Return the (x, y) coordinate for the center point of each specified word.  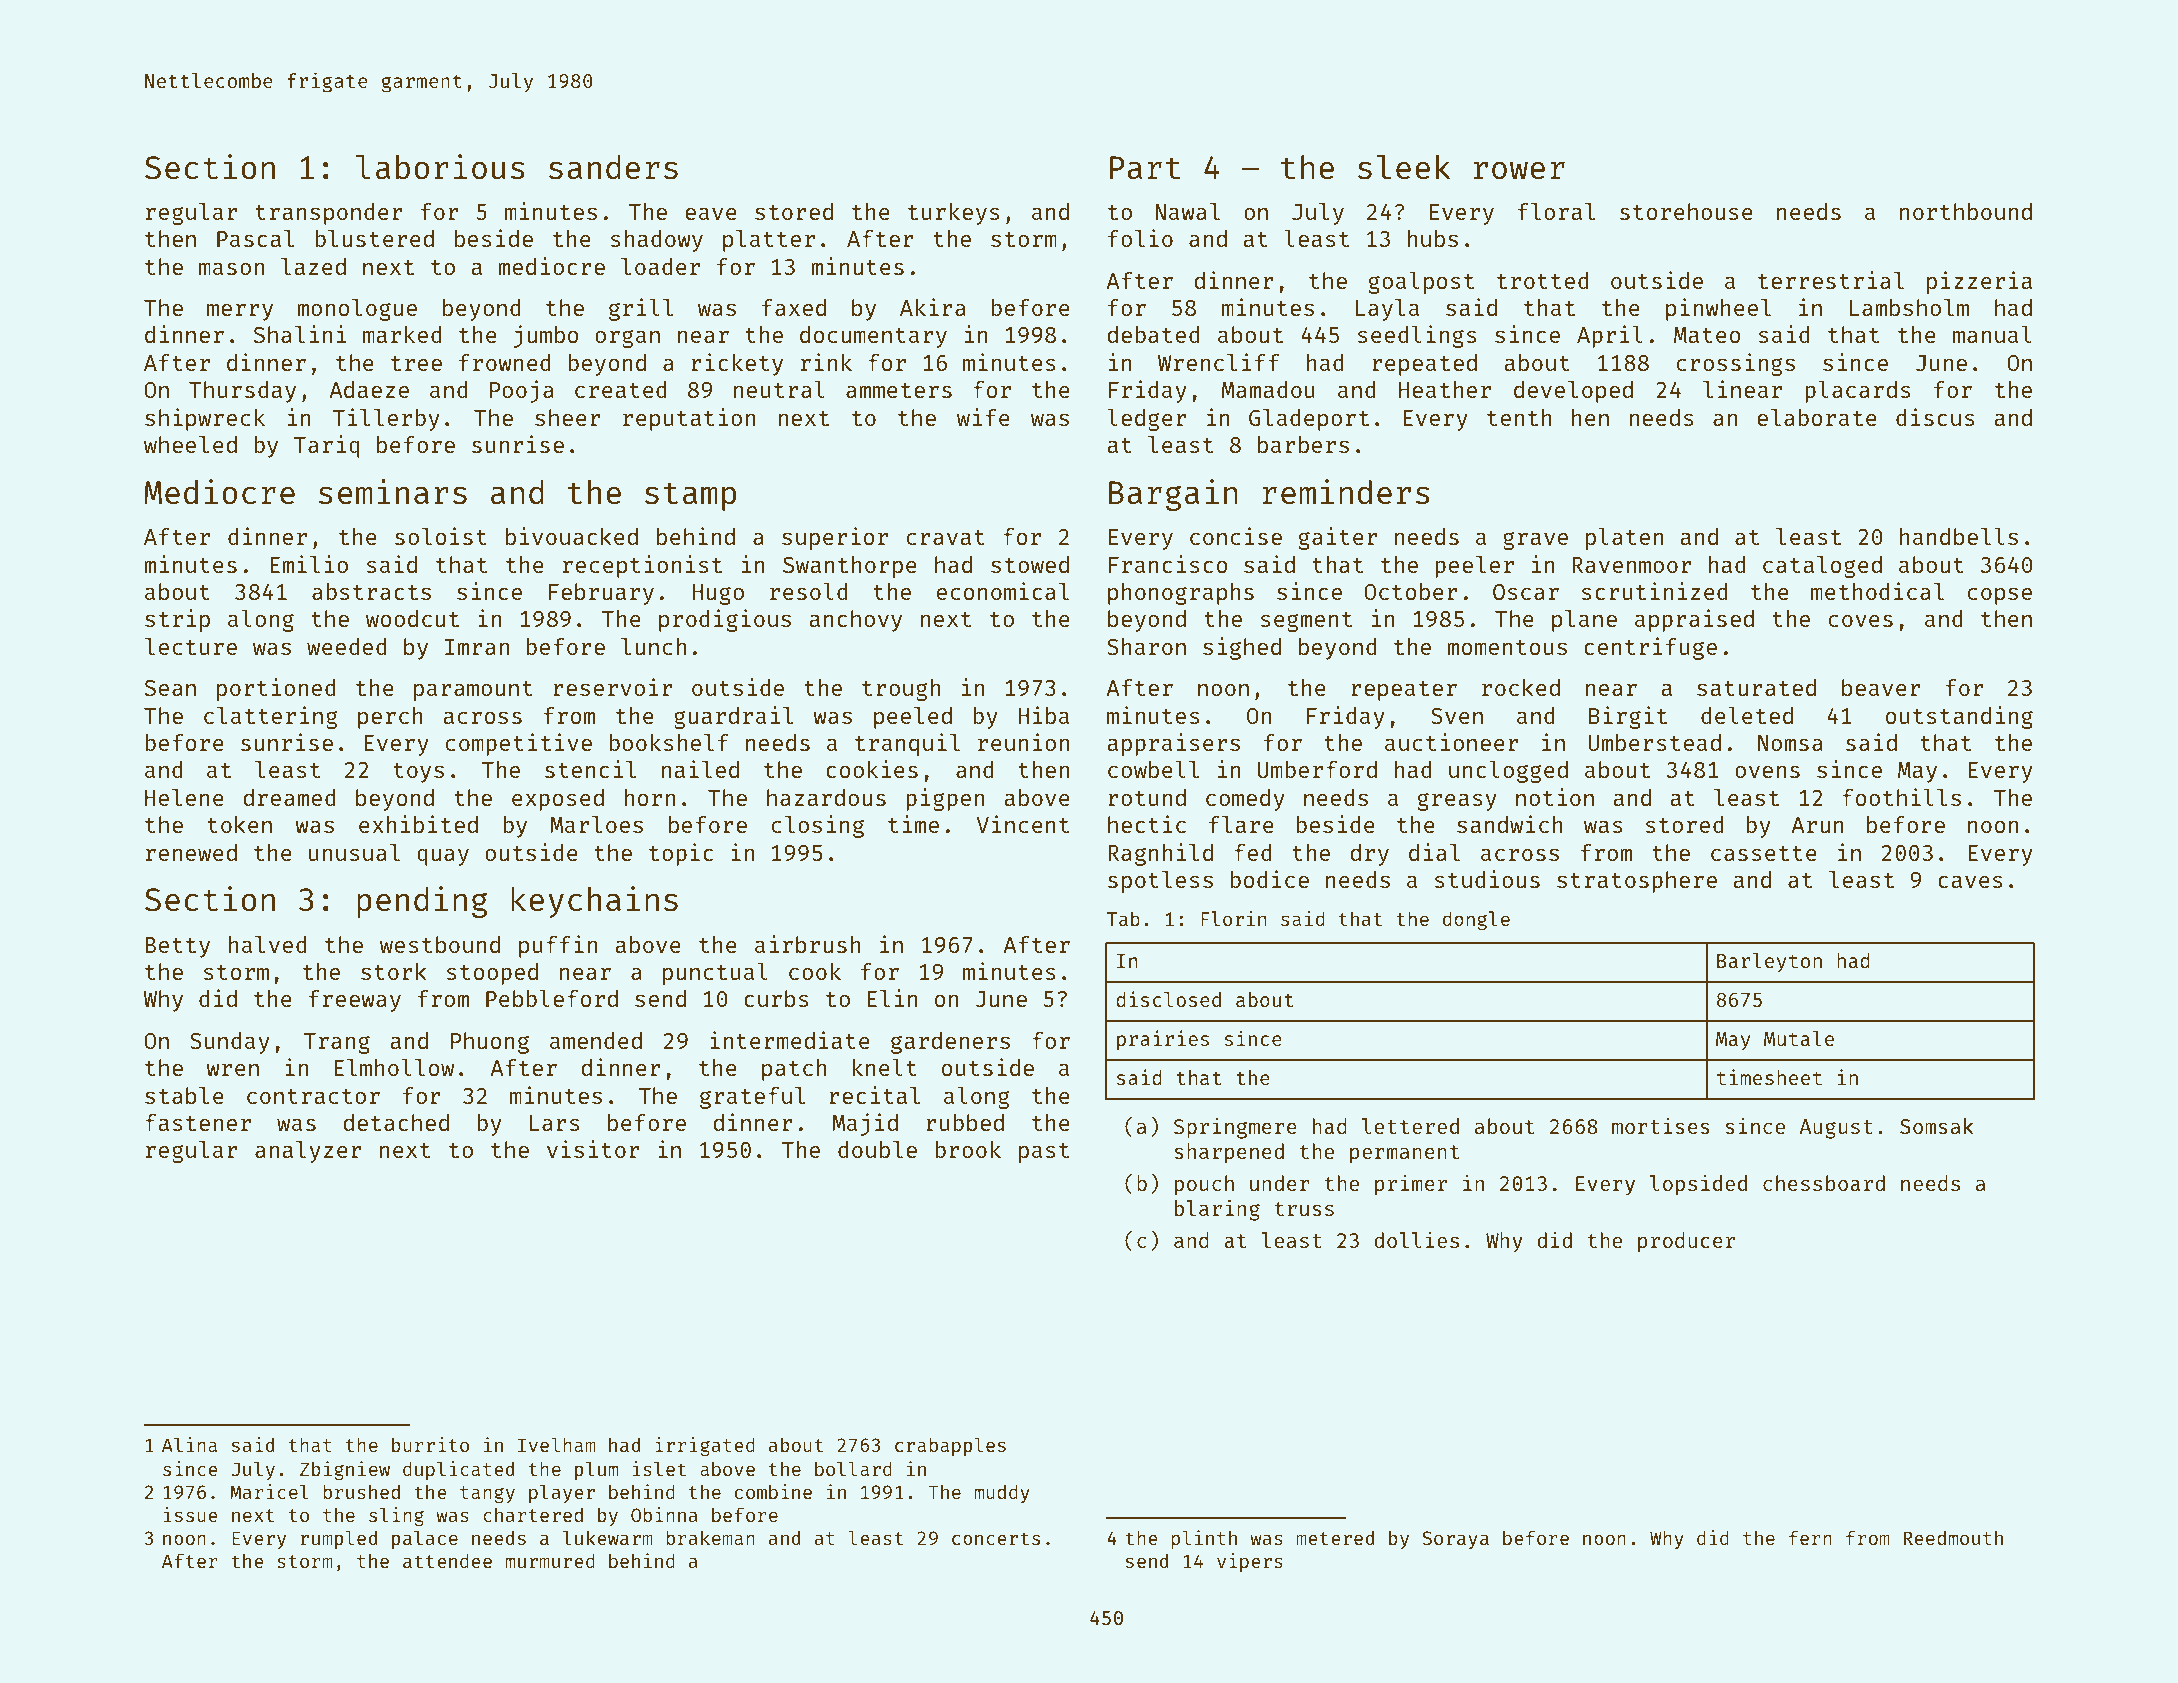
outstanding (1959, 717)
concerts (996, 1538)
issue (190, 1514)
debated (1153, 334)
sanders (613, 167)
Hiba (1043, 715)
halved (268, 944)
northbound (1966, 211)
